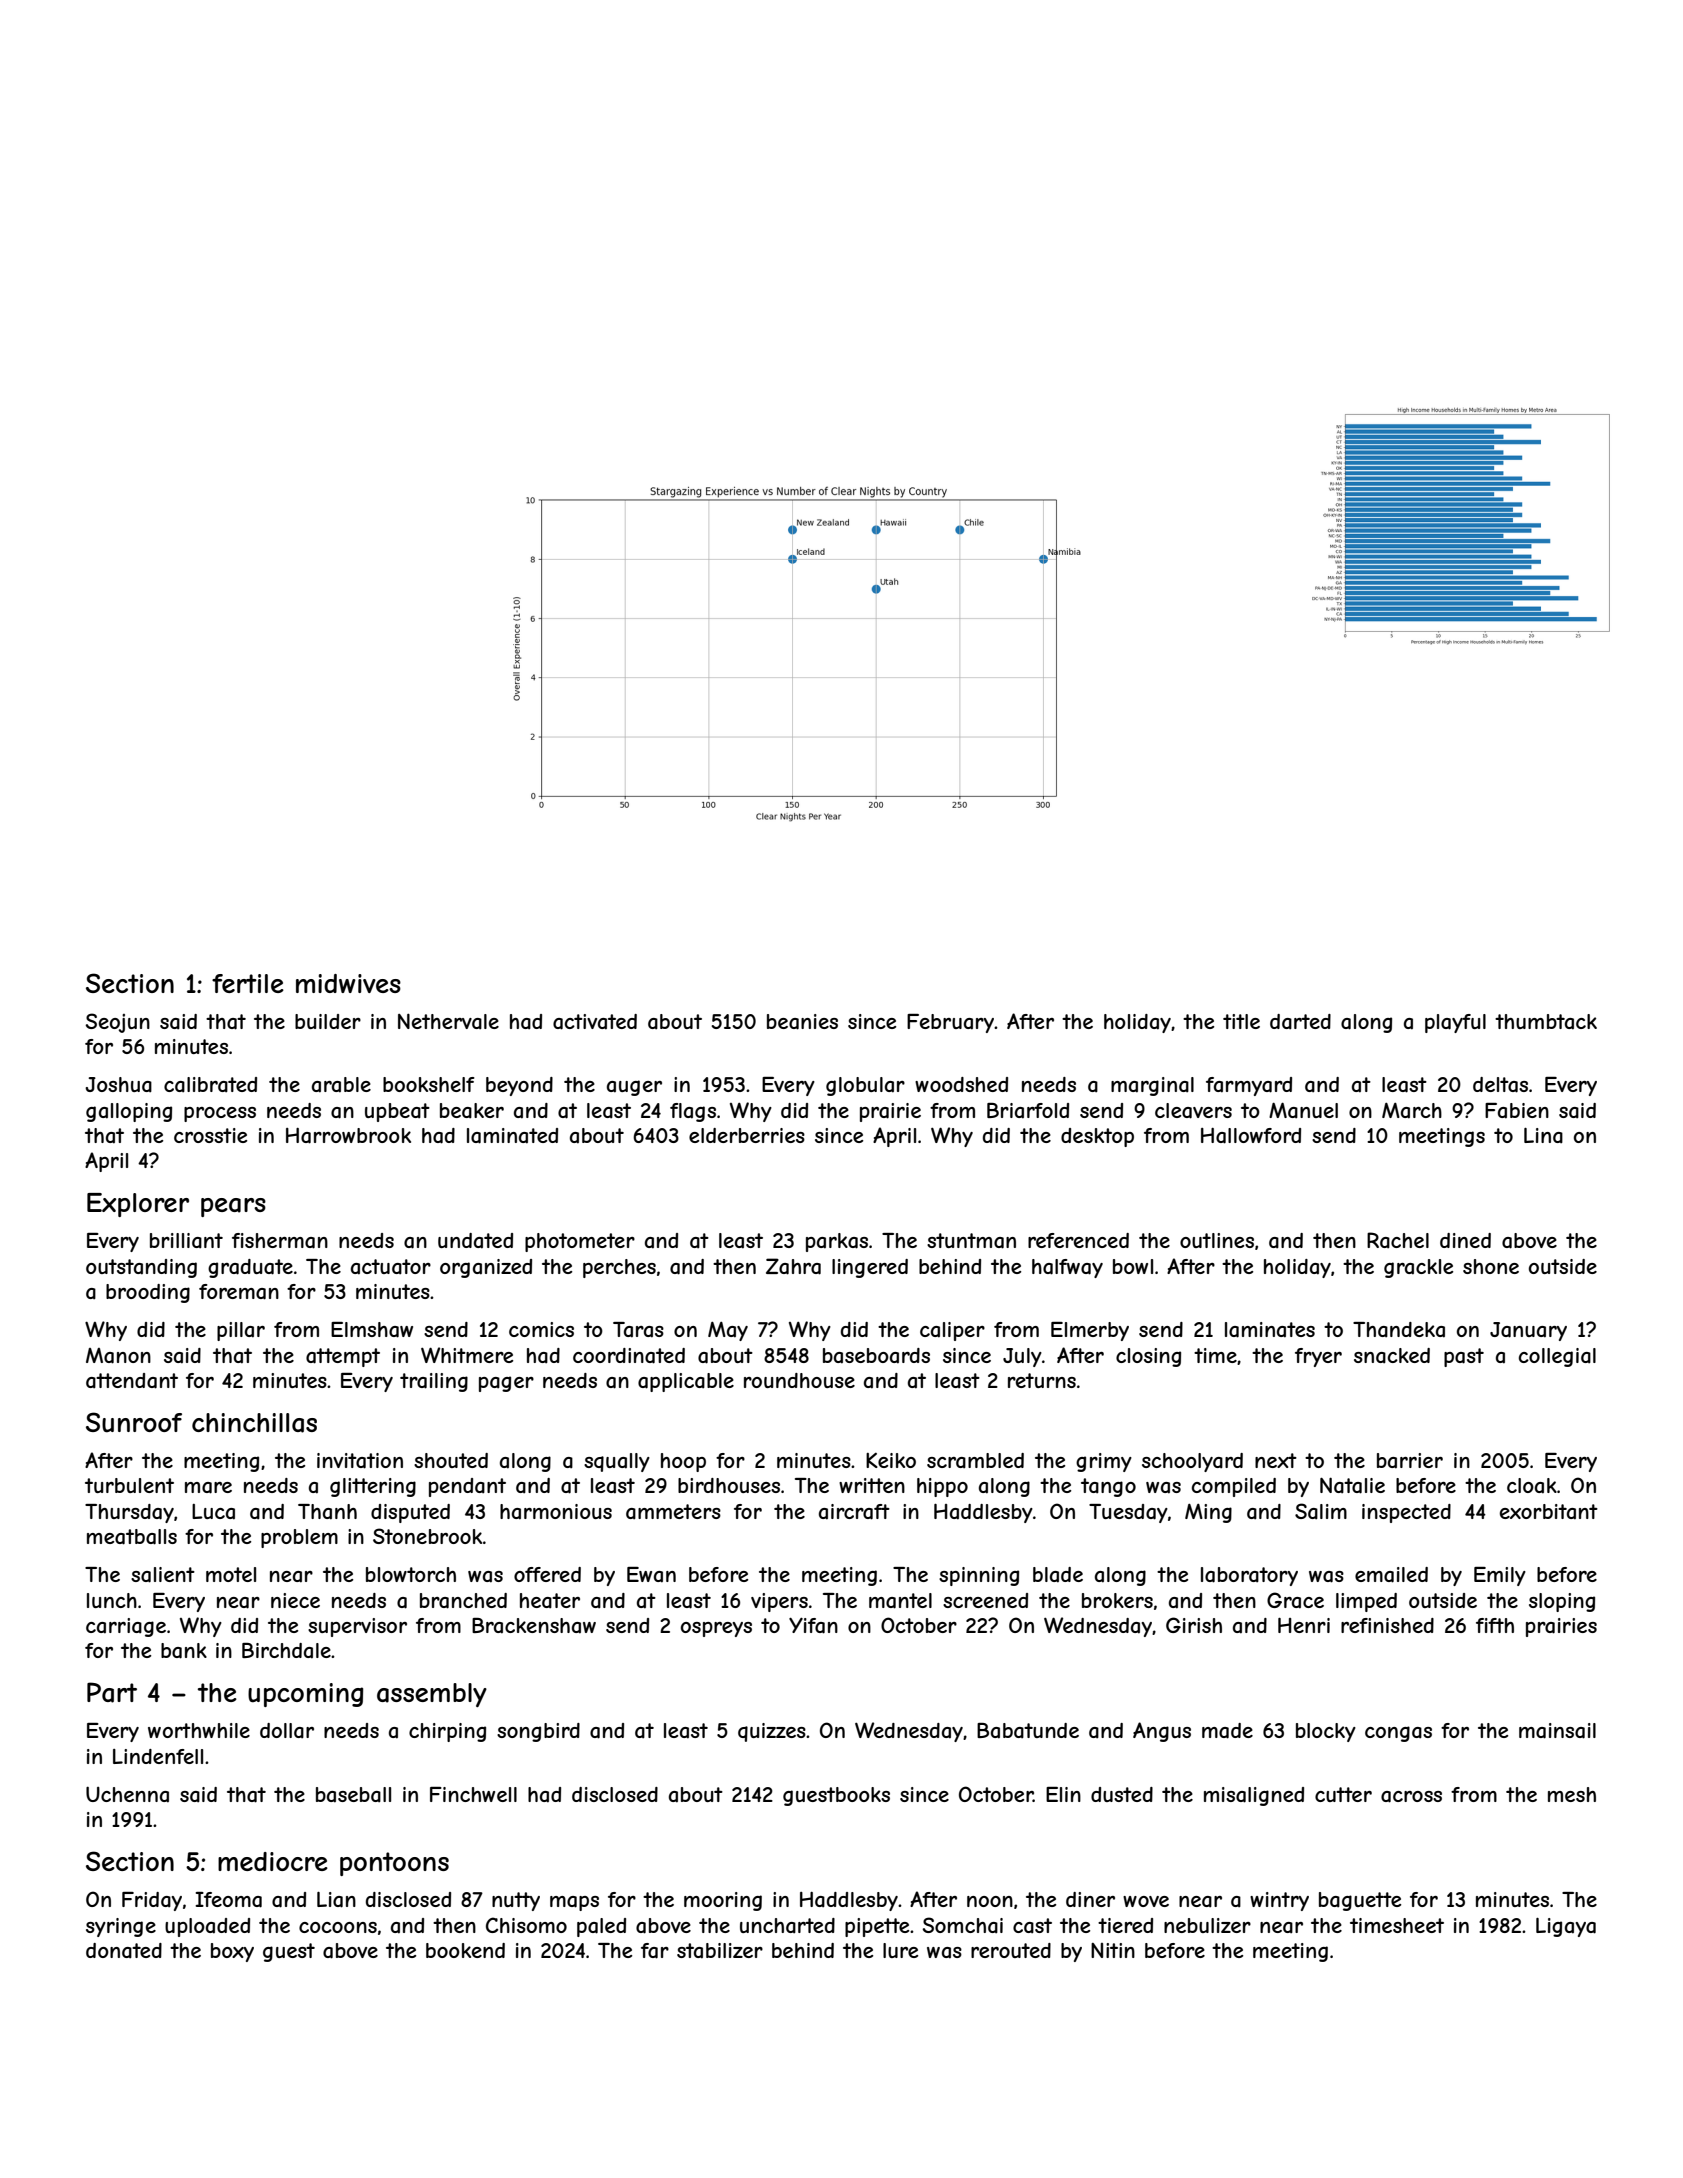  I want to click on across, so click(1411, 1797).
